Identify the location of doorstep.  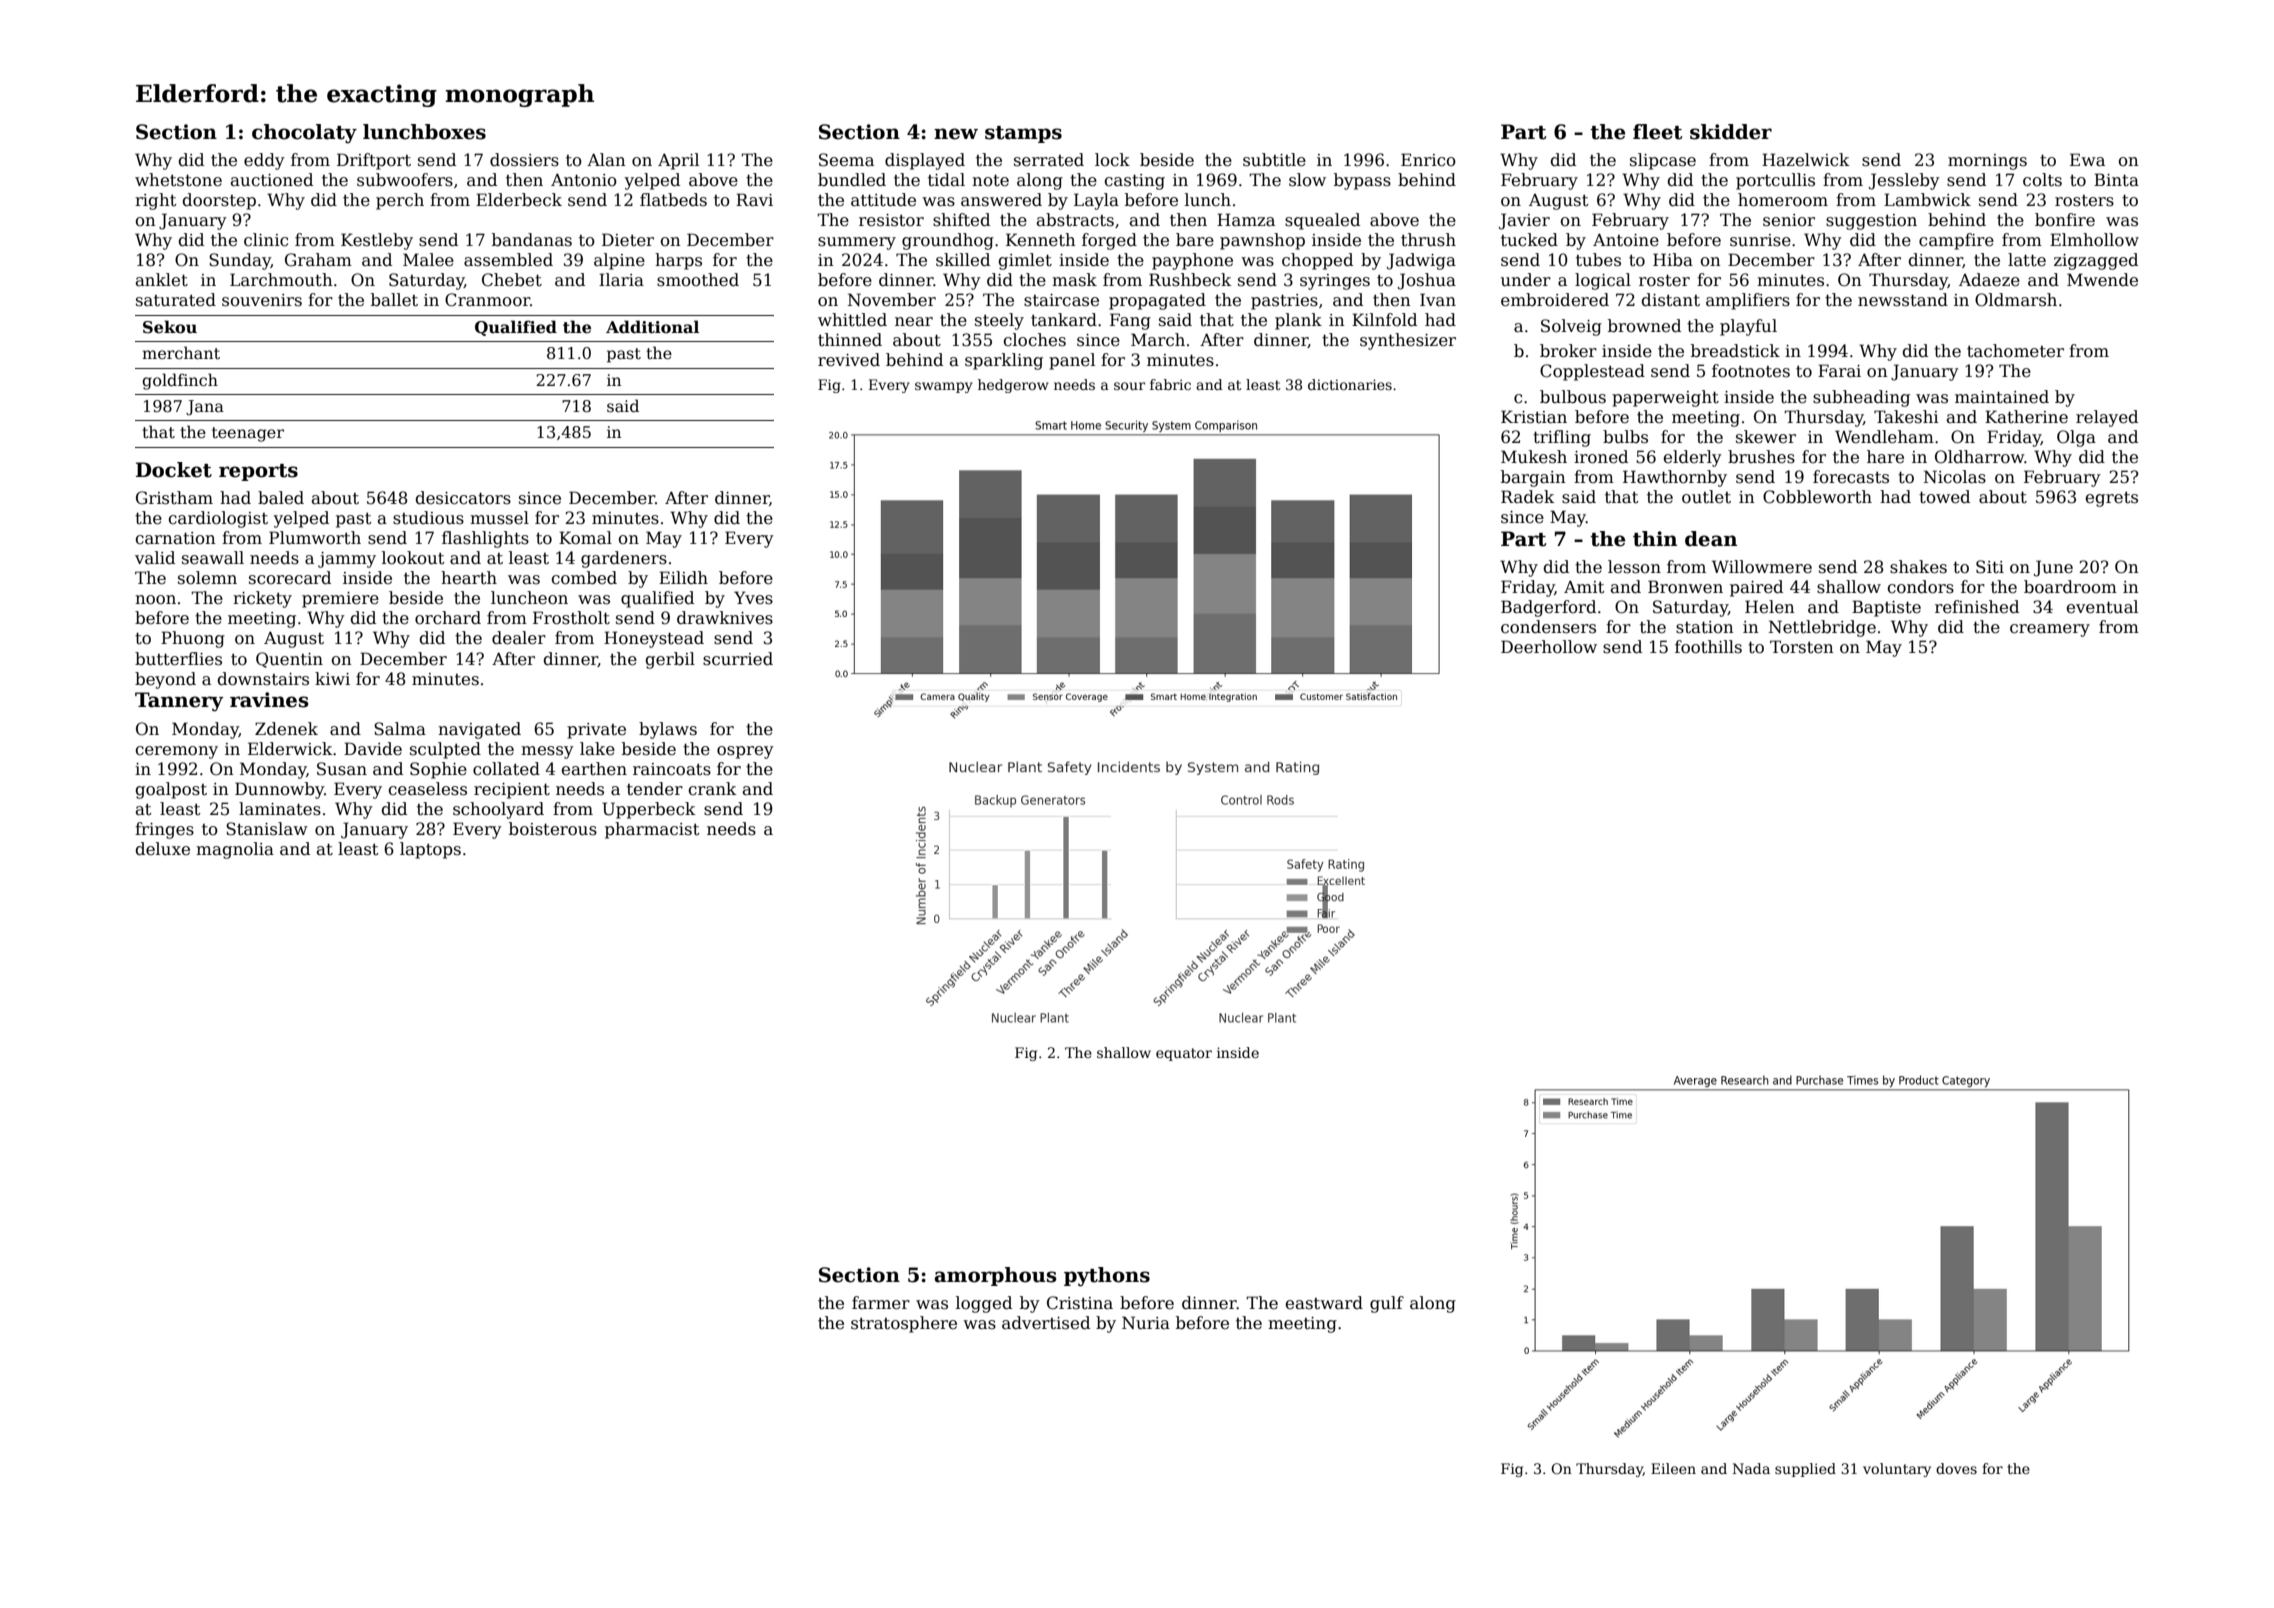
(219, 201).
